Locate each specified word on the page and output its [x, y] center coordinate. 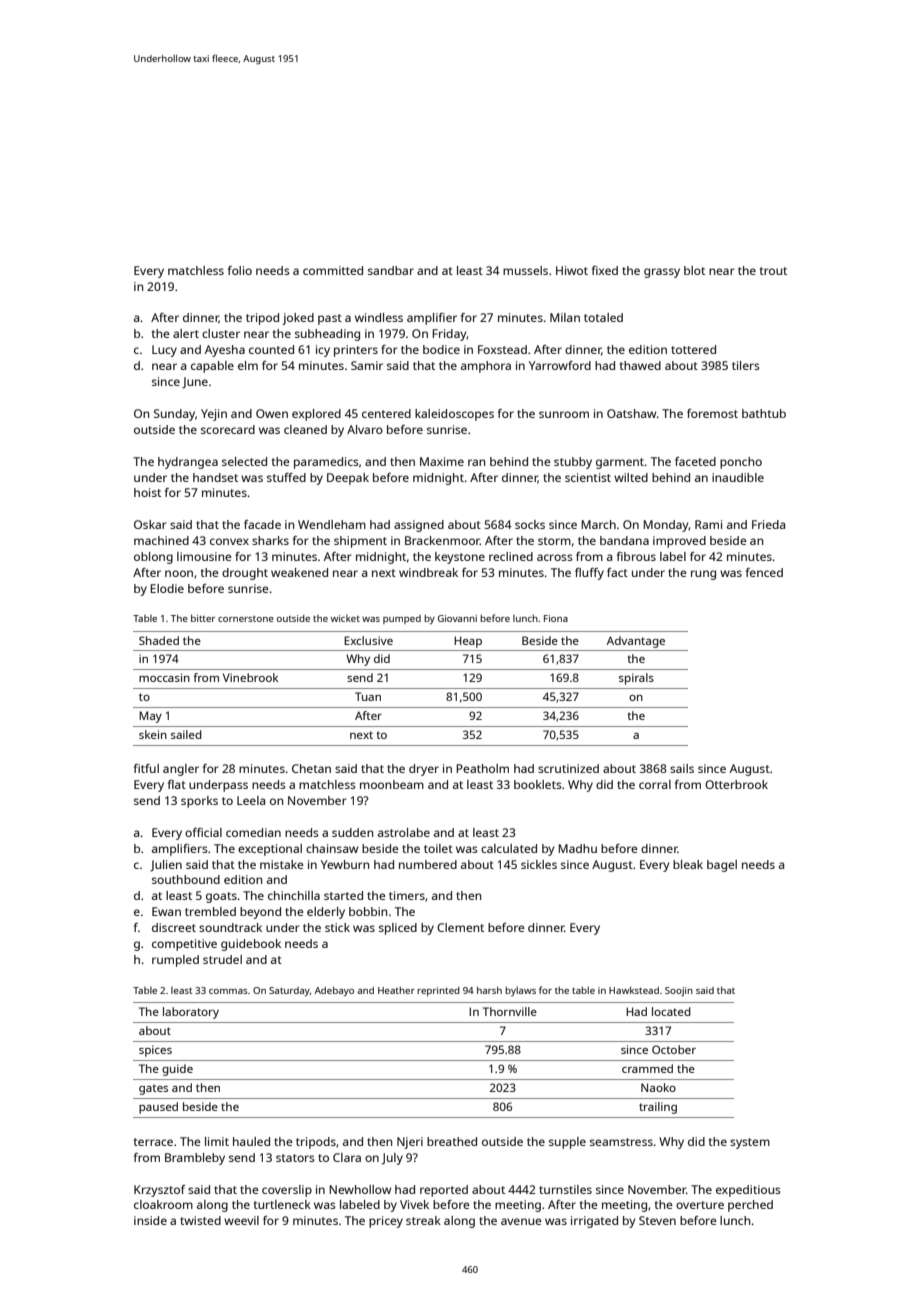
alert [186, 333]
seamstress [621, 1142]
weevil [241, 1220]
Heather [396, 990]
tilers [746, 365]
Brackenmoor [442, 540]
